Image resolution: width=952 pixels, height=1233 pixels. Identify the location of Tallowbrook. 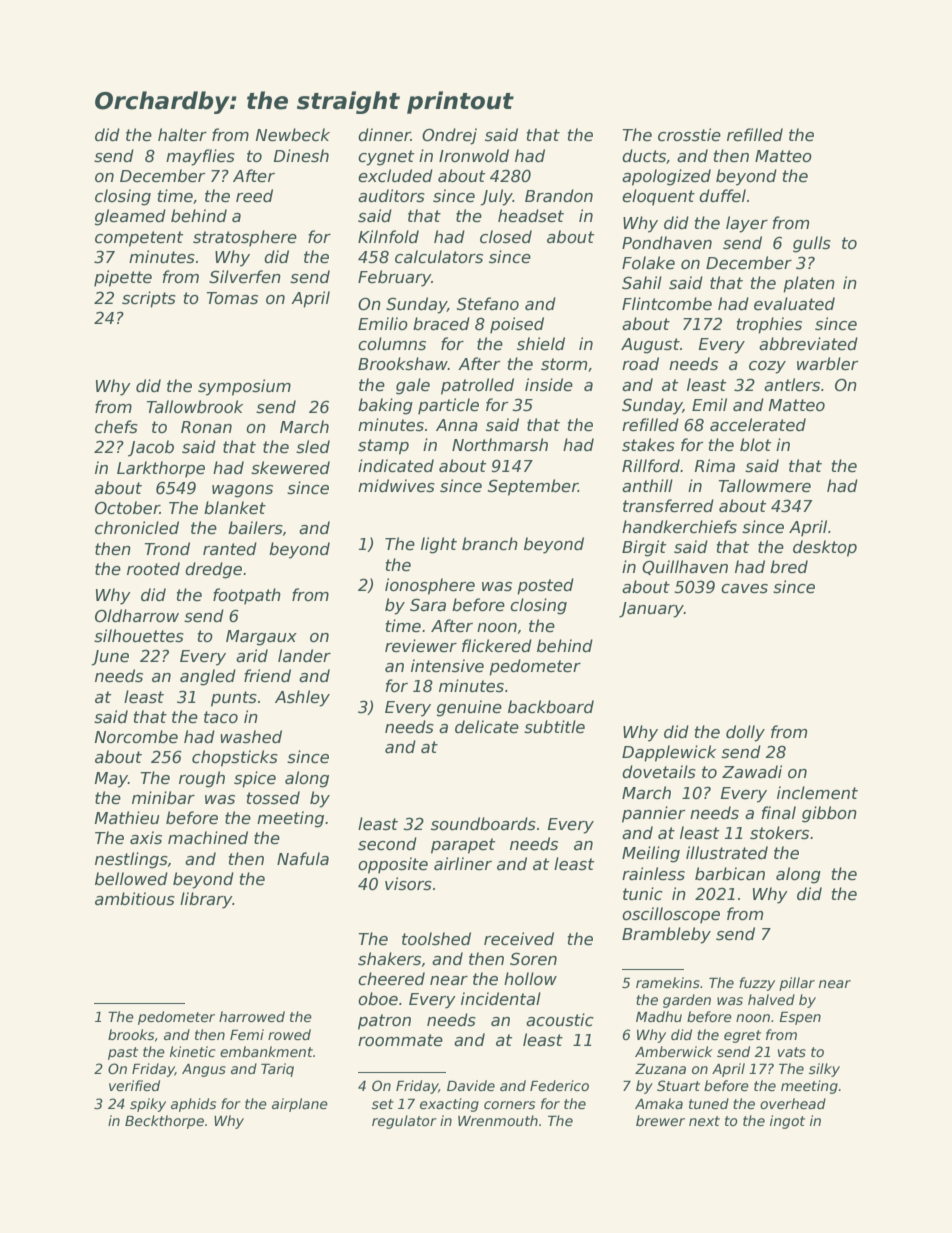
(195, 407).
